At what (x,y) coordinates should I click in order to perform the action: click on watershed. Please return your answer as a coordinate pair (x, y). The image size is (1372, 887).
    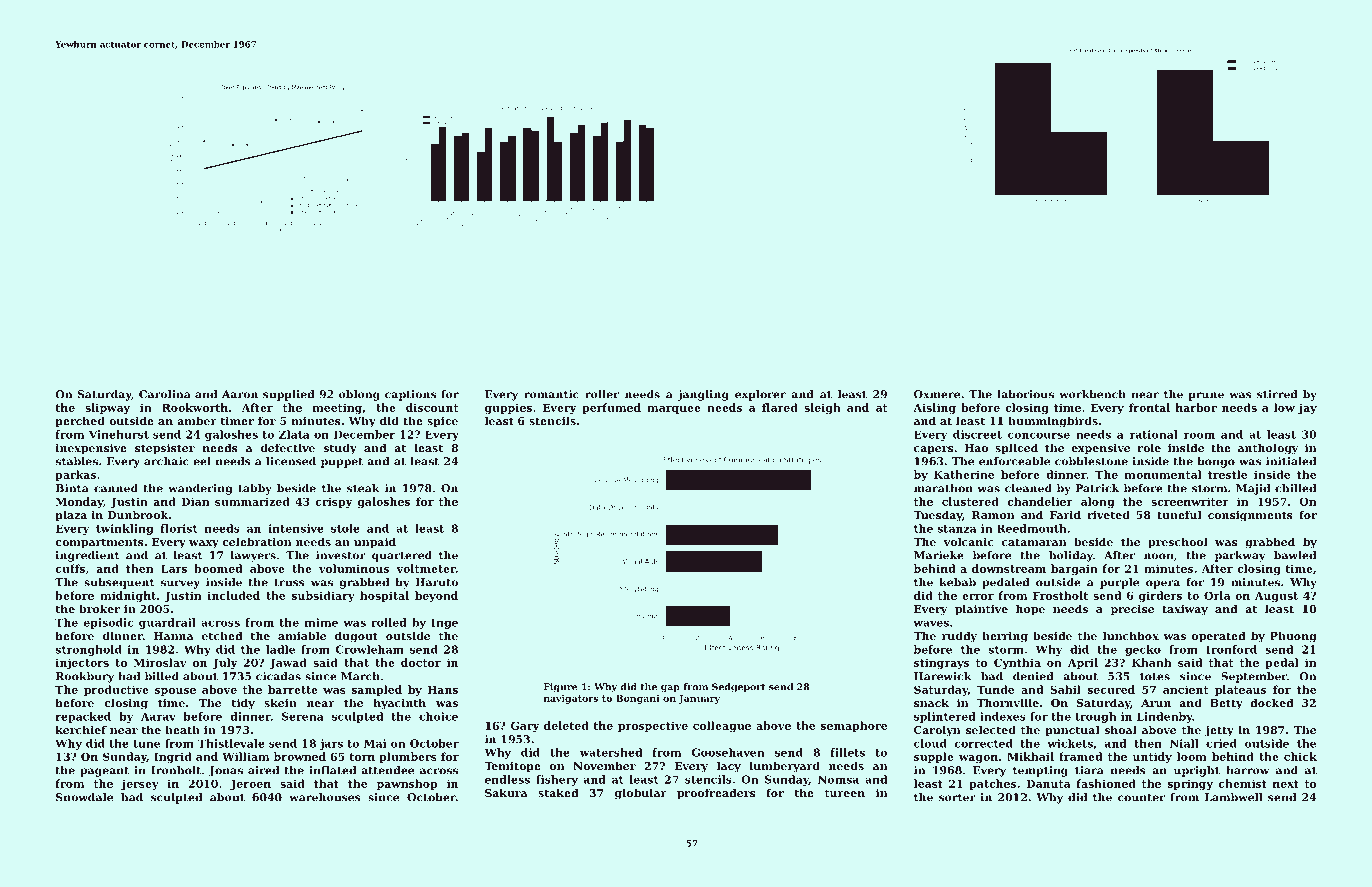
    Looking at the image, I should click on (611, 752).
